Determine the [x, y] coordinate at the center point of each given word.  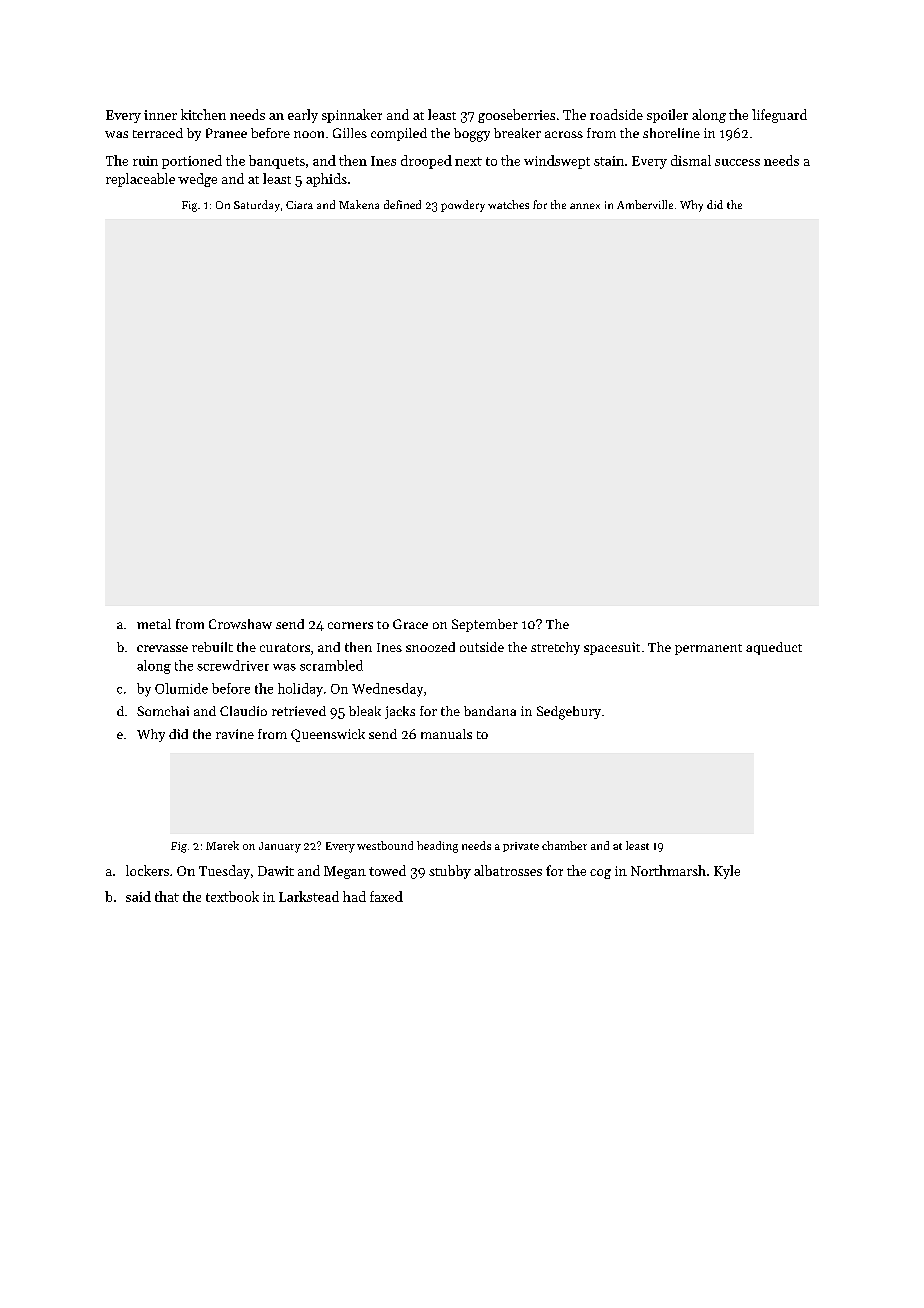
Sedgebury [569, 713]
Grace [410, 624]
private [521, 847]
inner [160, 115]
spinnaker [352, 116]
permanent [708, 649]
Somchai [163, 711]
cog [600, 874]
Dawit [276, 871]
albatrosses [508, 870]
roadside [616, 114]
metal [154, 624]
